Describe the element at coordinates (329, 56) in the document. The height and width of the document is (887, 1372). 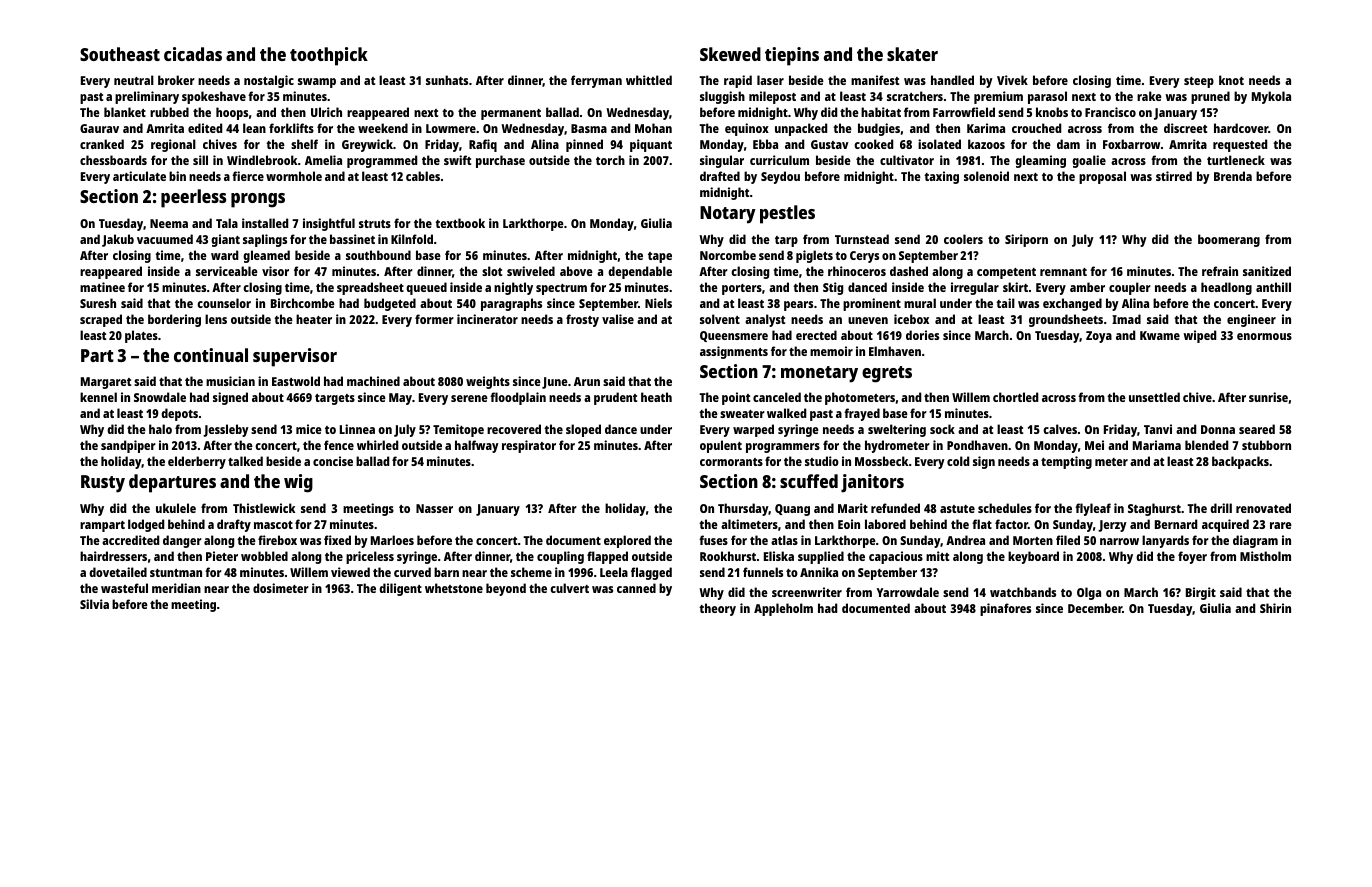
I see `toothpick` at that location.
